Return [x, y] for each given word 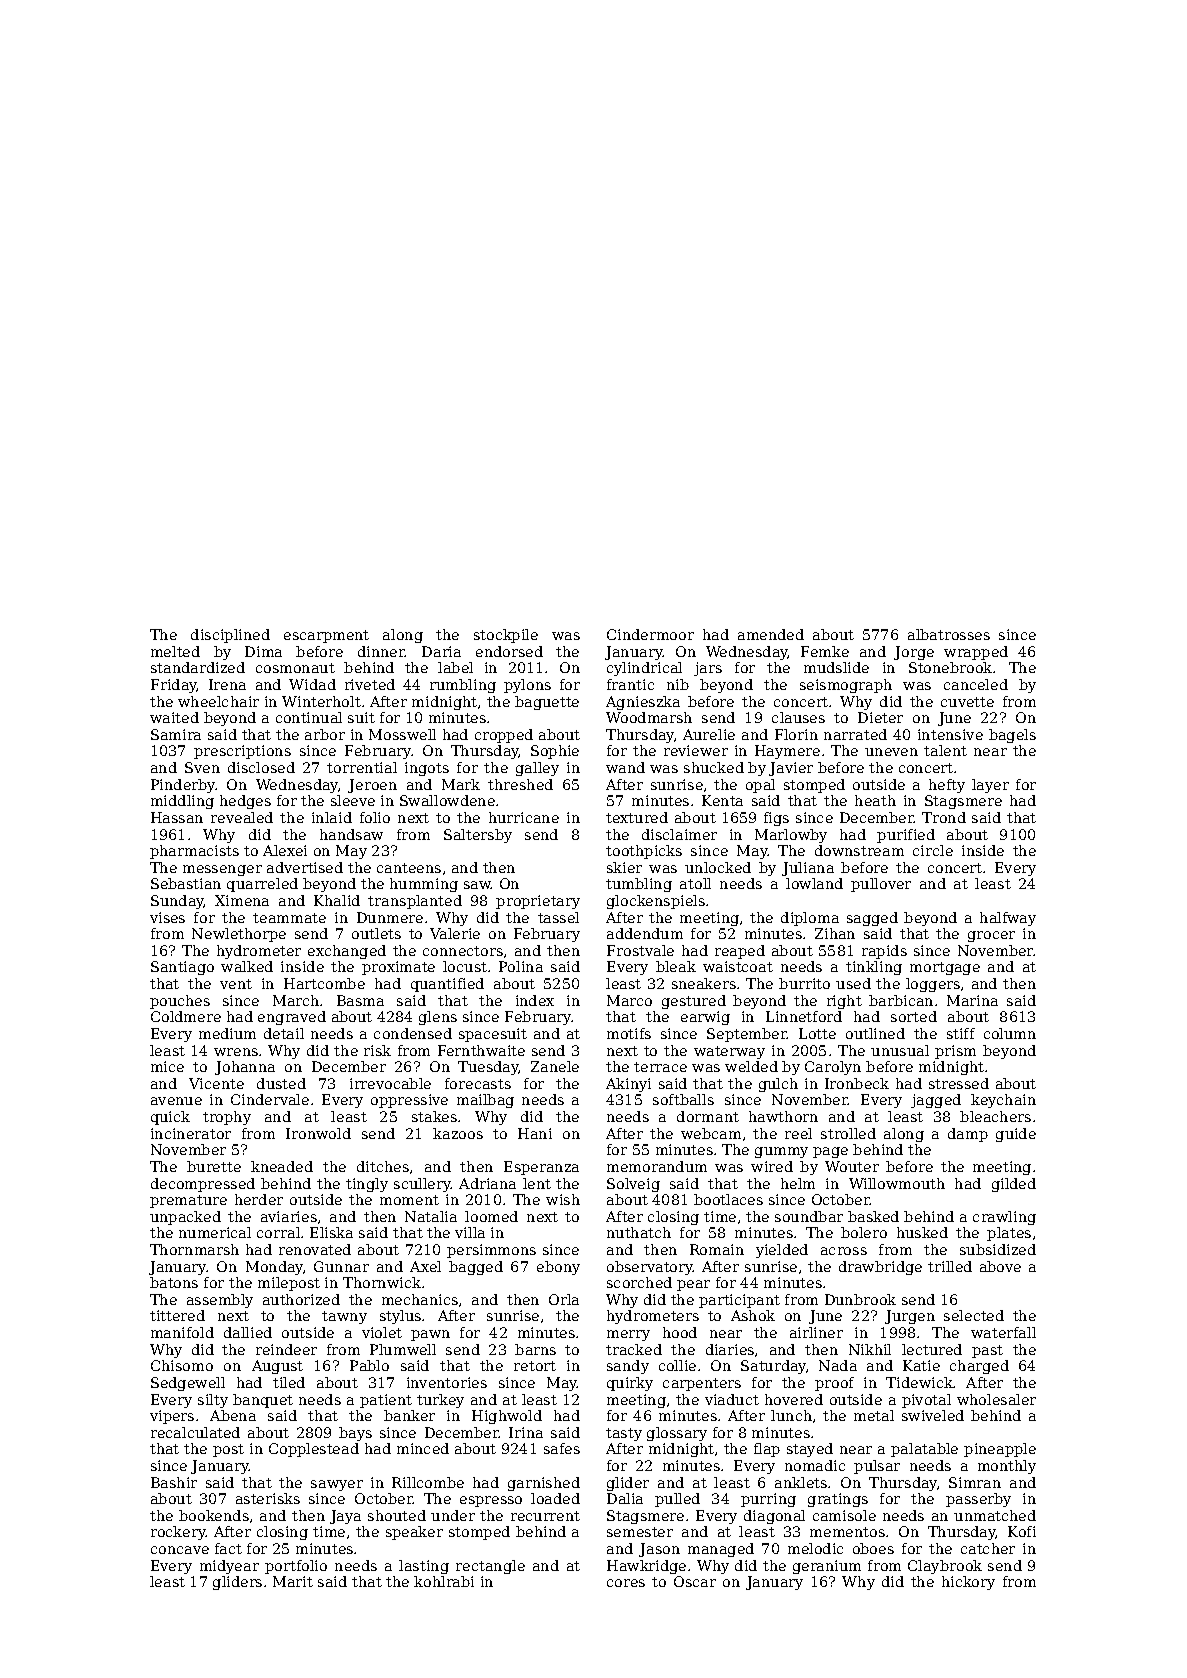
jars [708, 669]
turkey [440, 1401]
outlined [875, 1033]
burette [214, 1166]
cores [626, 1583]
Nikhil [870, 1349]
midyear [229, 1567]
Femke [825, 651]
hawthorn [783, 1116]
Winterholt [321, 701]
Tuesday [488, 1068]
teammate [289, 918]
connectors [463, 951]
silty [213, 1401]
